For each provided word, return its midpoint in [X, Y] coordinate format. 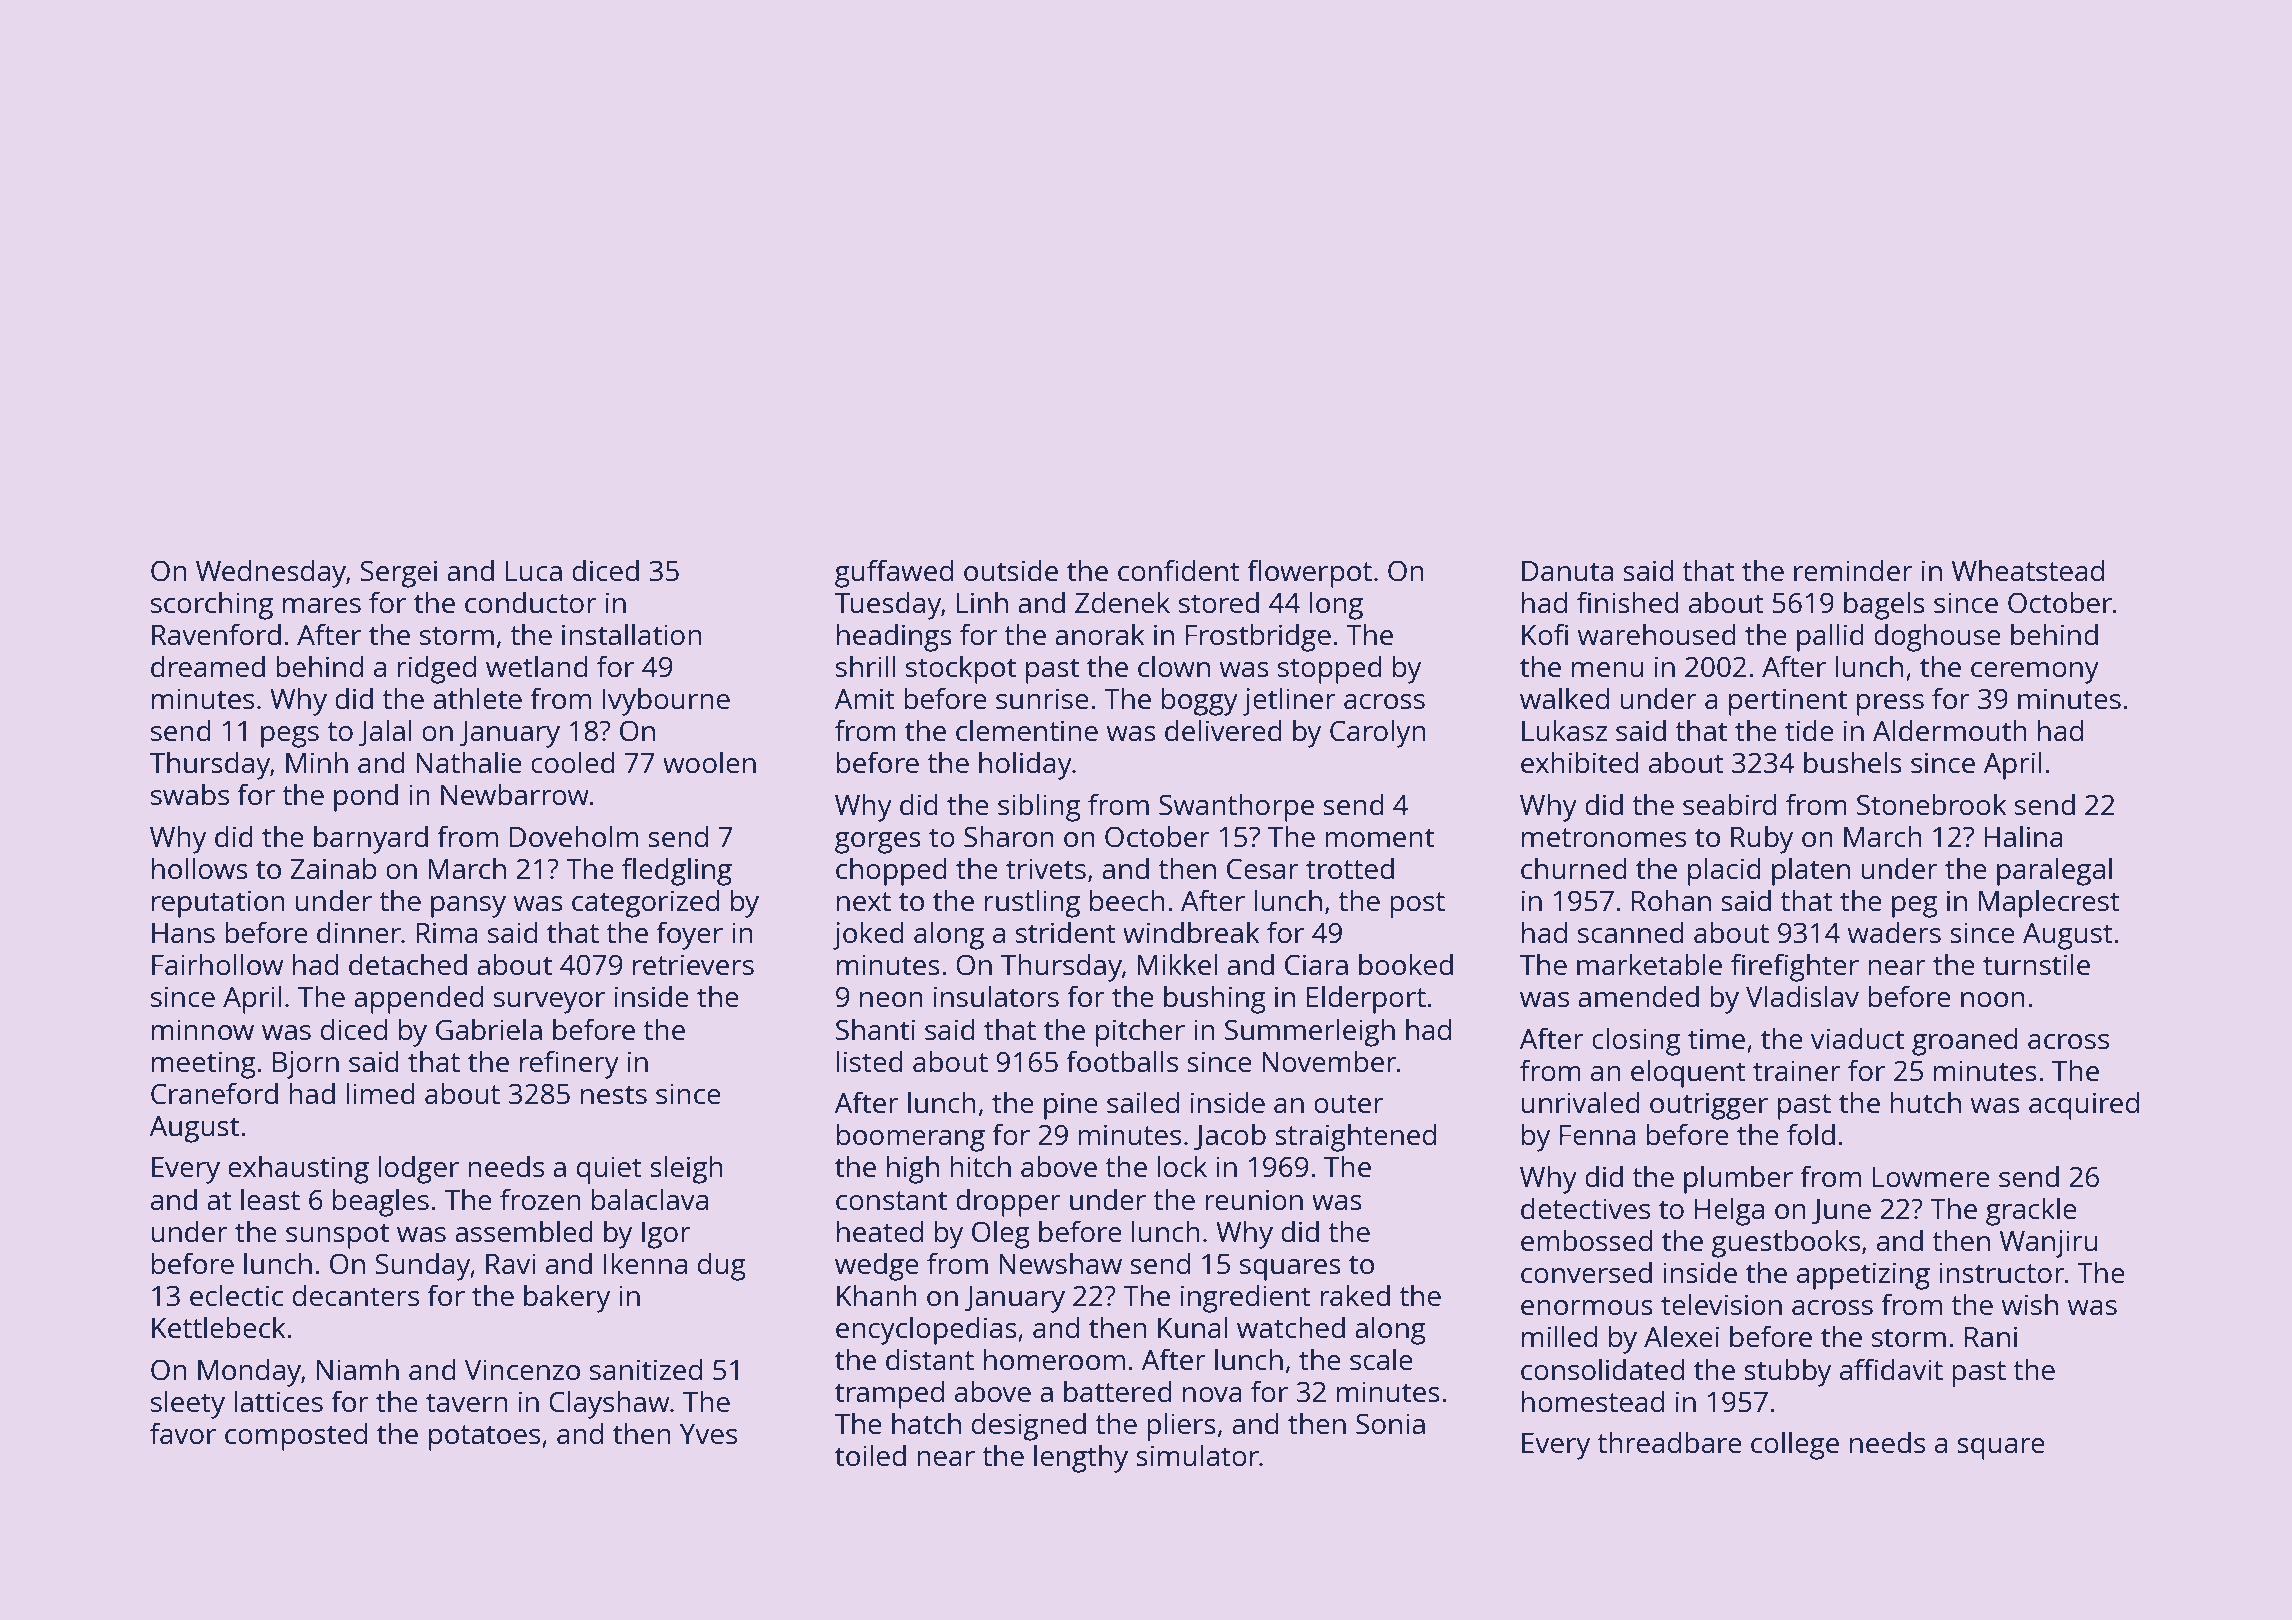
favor [183, 1433]
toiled [870, 1455]
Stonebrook [1931, 804]
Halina [2023, 836]
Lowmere [1931, 1177]
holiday [1025, 765]
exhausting [298, 1169]
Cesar [1263, 868]
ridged [436, 669]
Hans [183, 933]
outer [1349, 1103]
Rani [1991, 1336]
